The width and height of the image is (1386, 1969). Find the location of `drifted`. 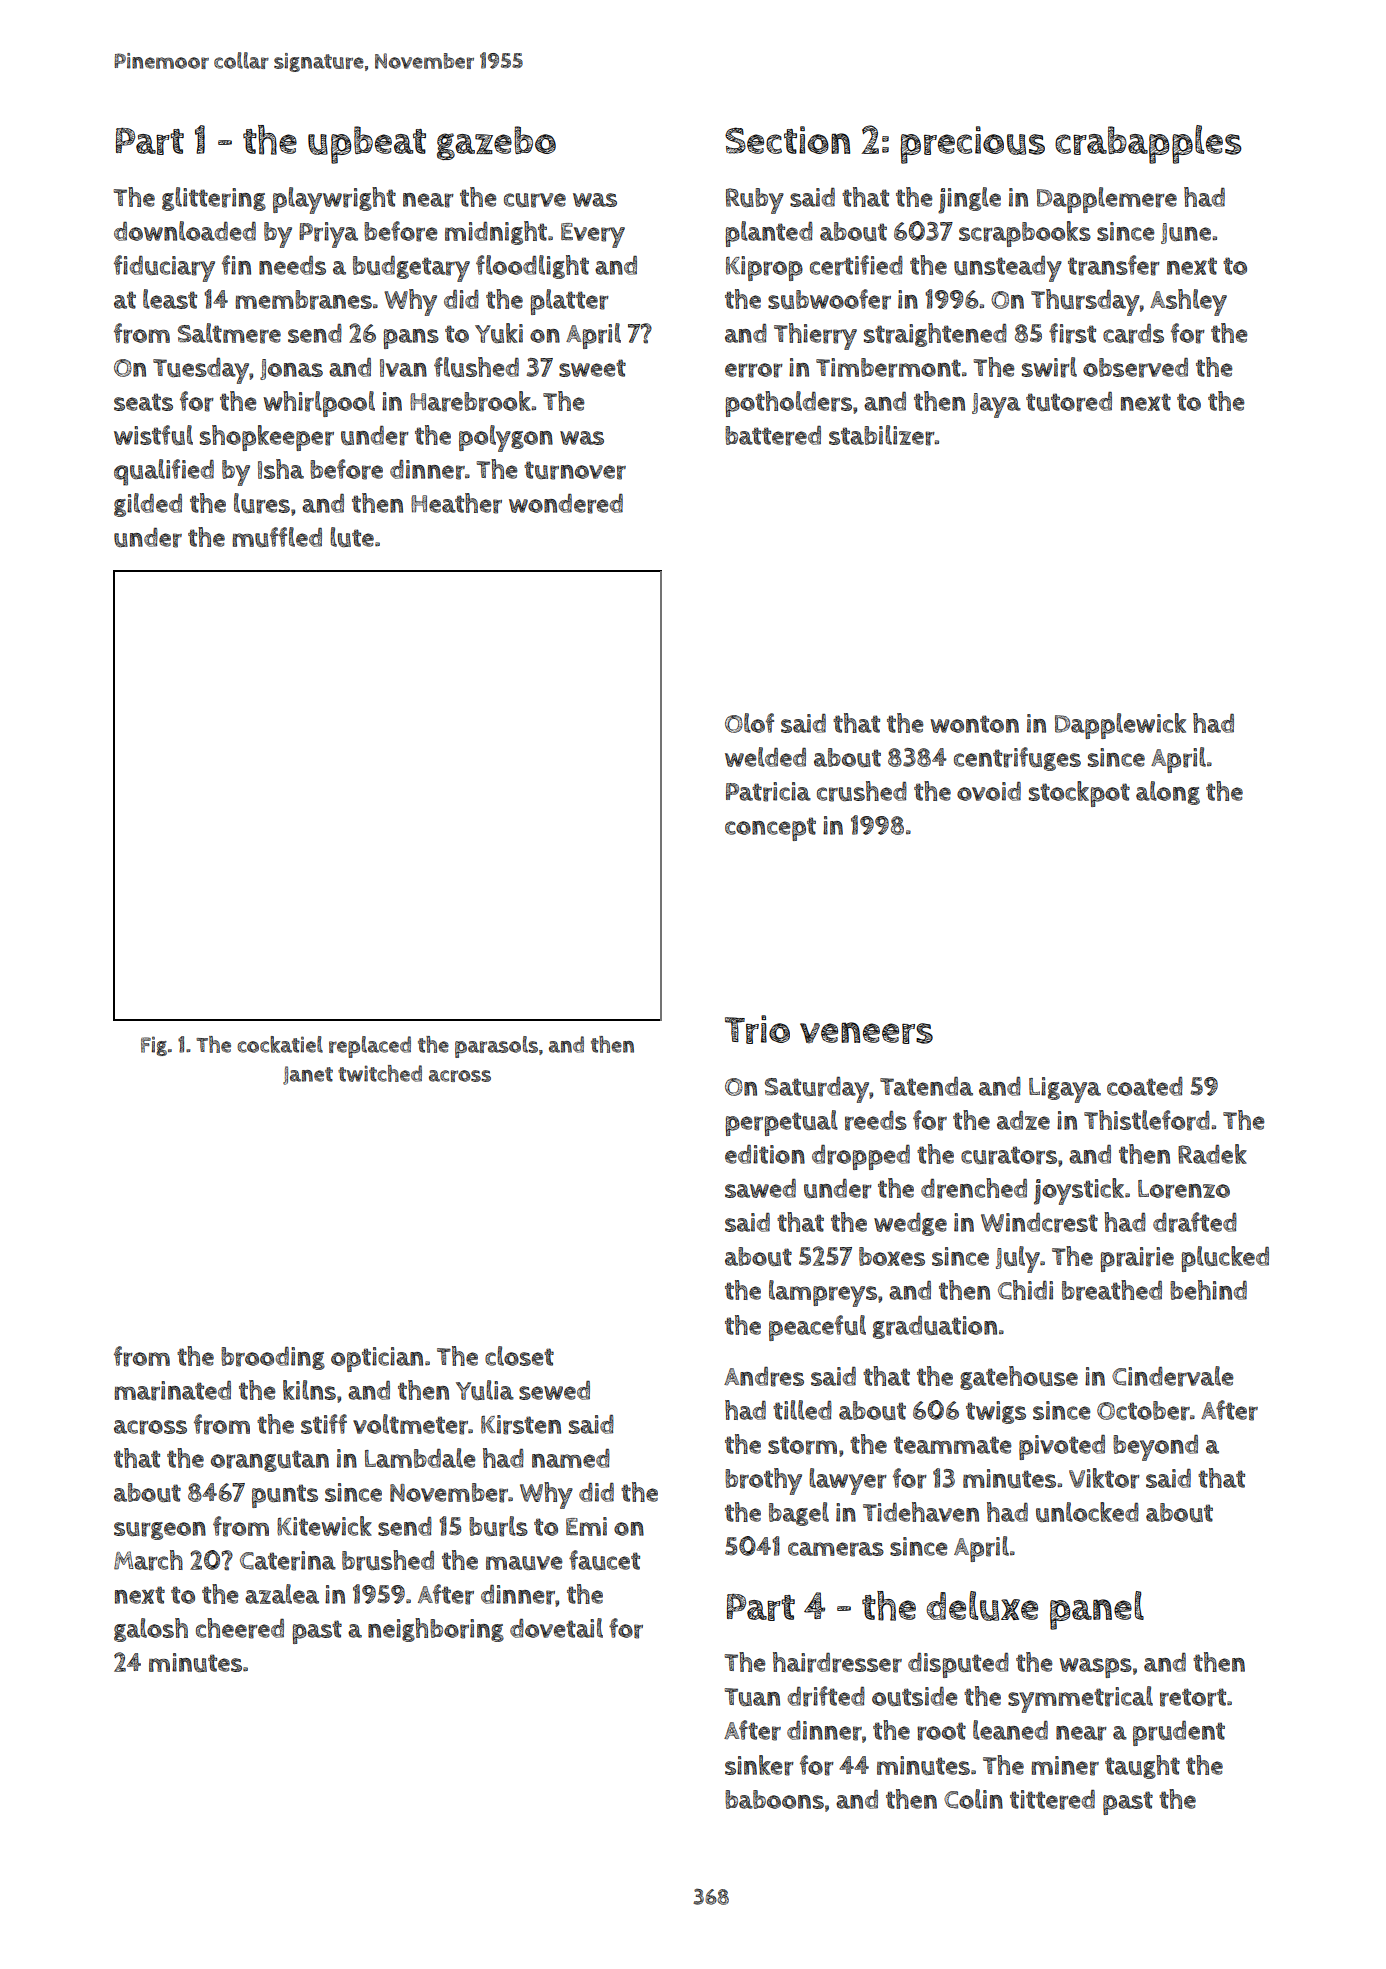

drifted is located at coordinates (826, 1696).
